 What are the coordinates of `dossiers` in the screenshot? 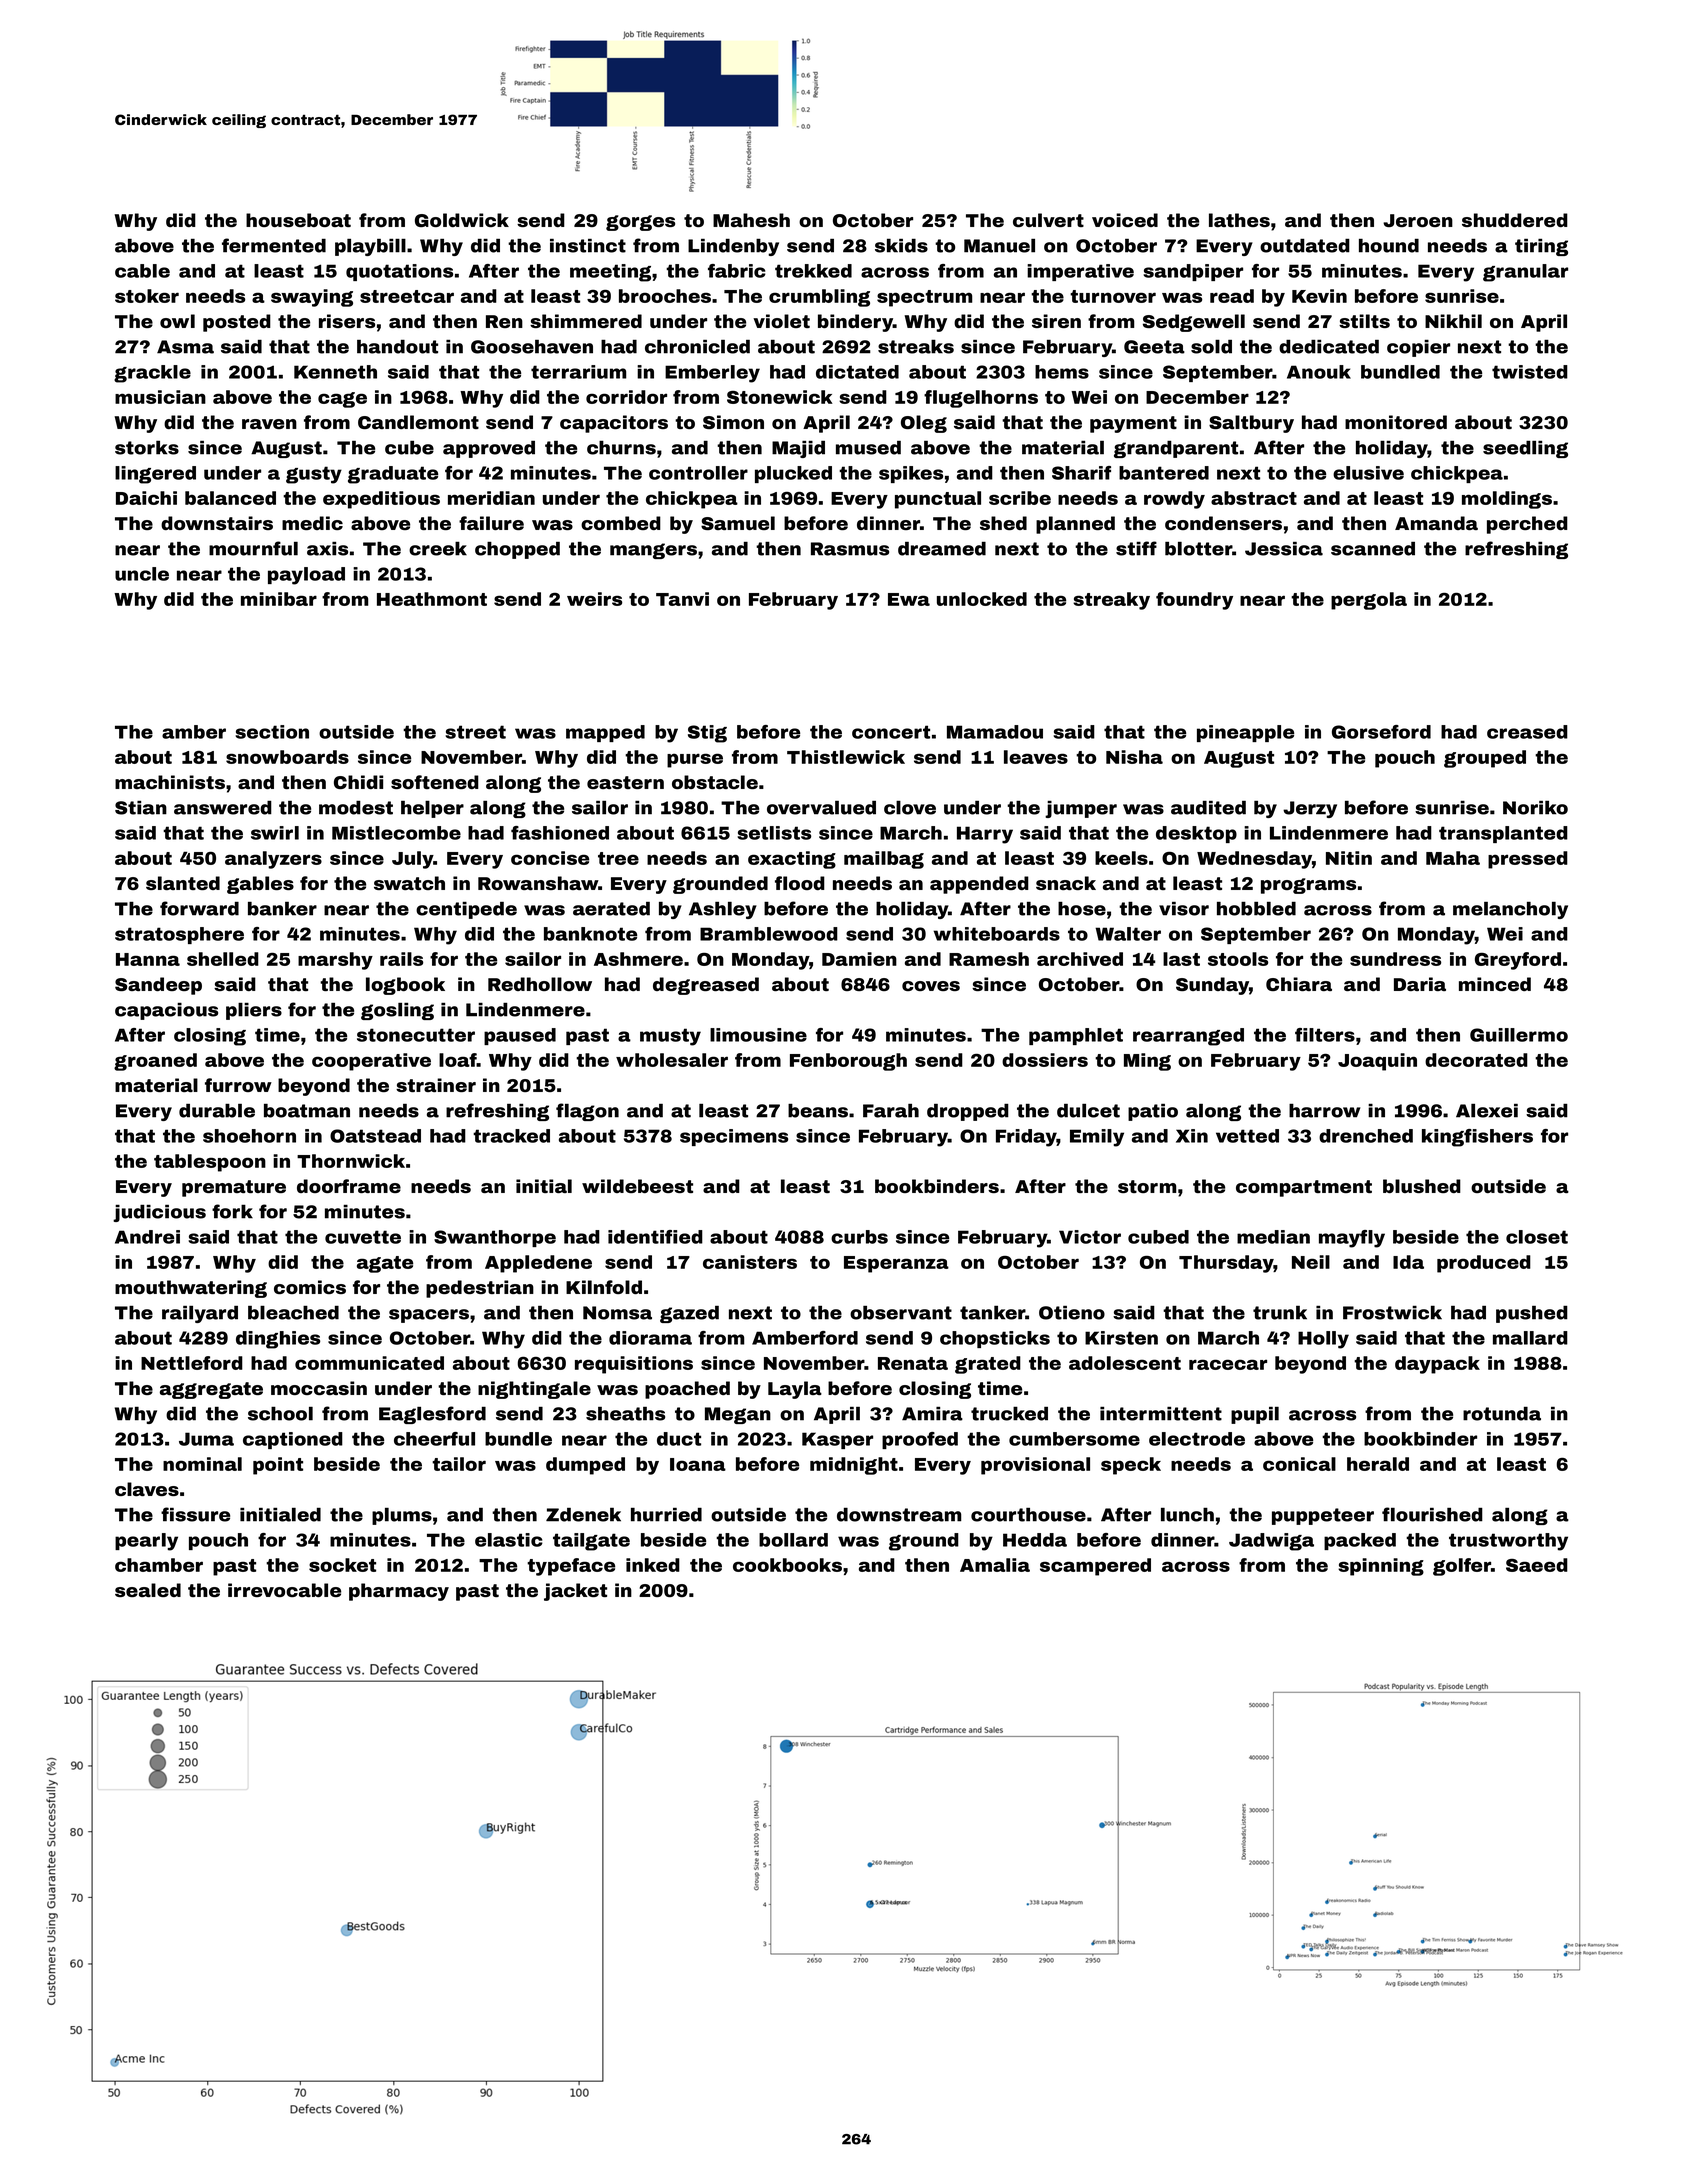 It's located at (1045, 1060).
